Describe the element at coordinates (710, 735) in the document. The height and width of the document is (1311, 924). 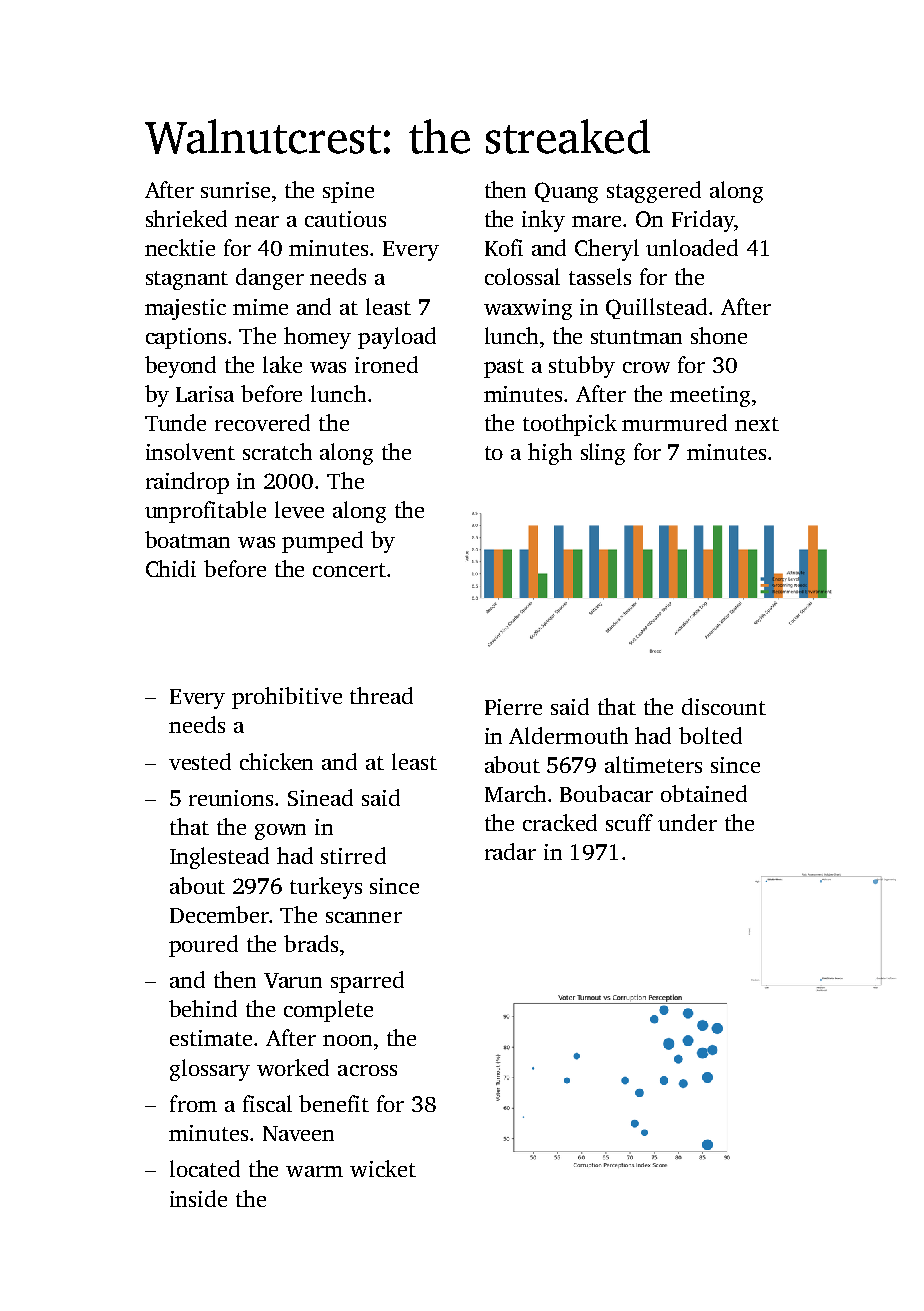
I see `bolted` at that location.
